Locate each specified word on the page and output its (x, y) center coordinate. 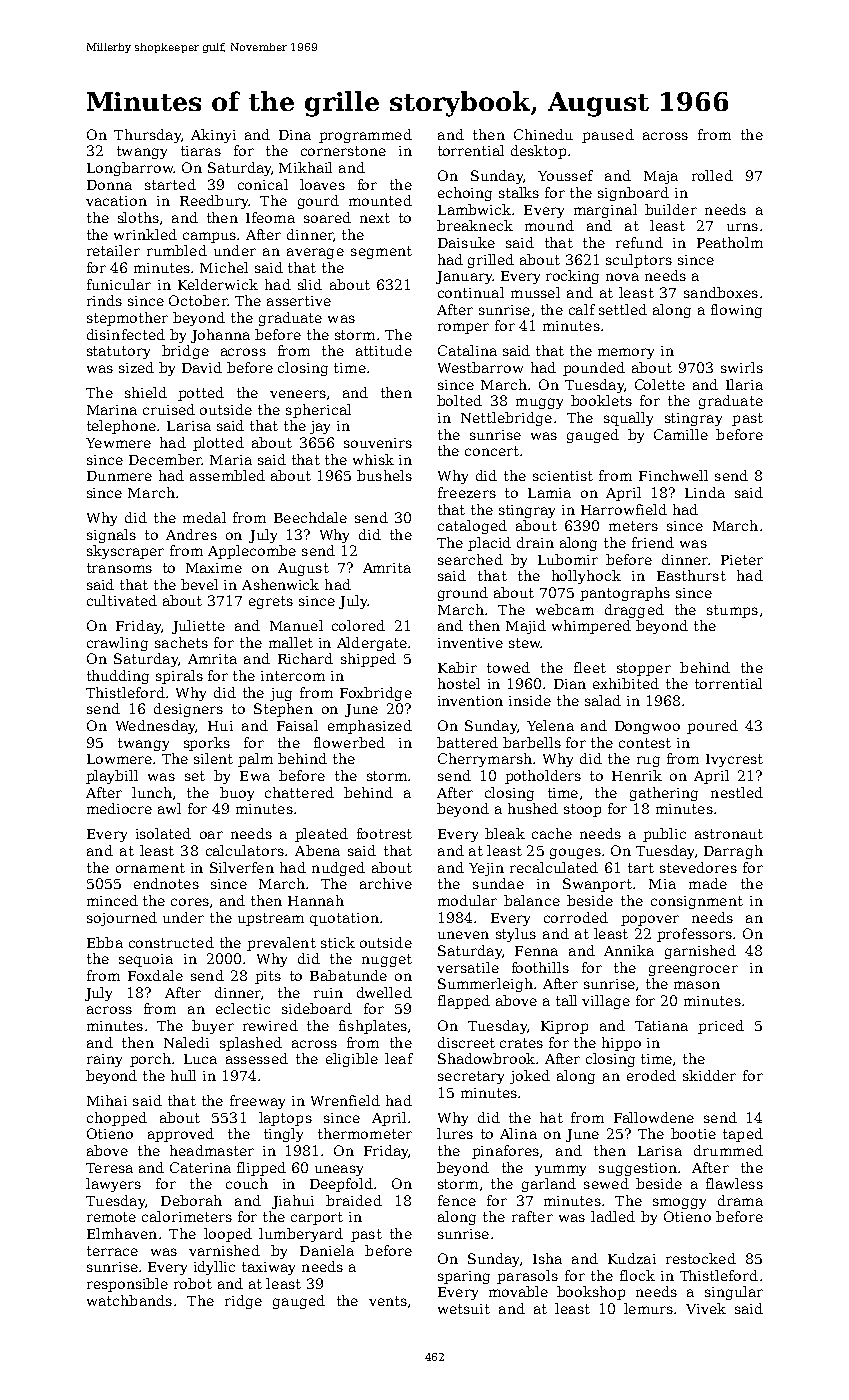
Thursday (147, 136)
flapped (464, 1002)
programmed (365, 136)
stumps (732, 611)
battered (467, 742)
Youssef (565, 175)
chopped (117, 1119)
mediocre (119, 808)
